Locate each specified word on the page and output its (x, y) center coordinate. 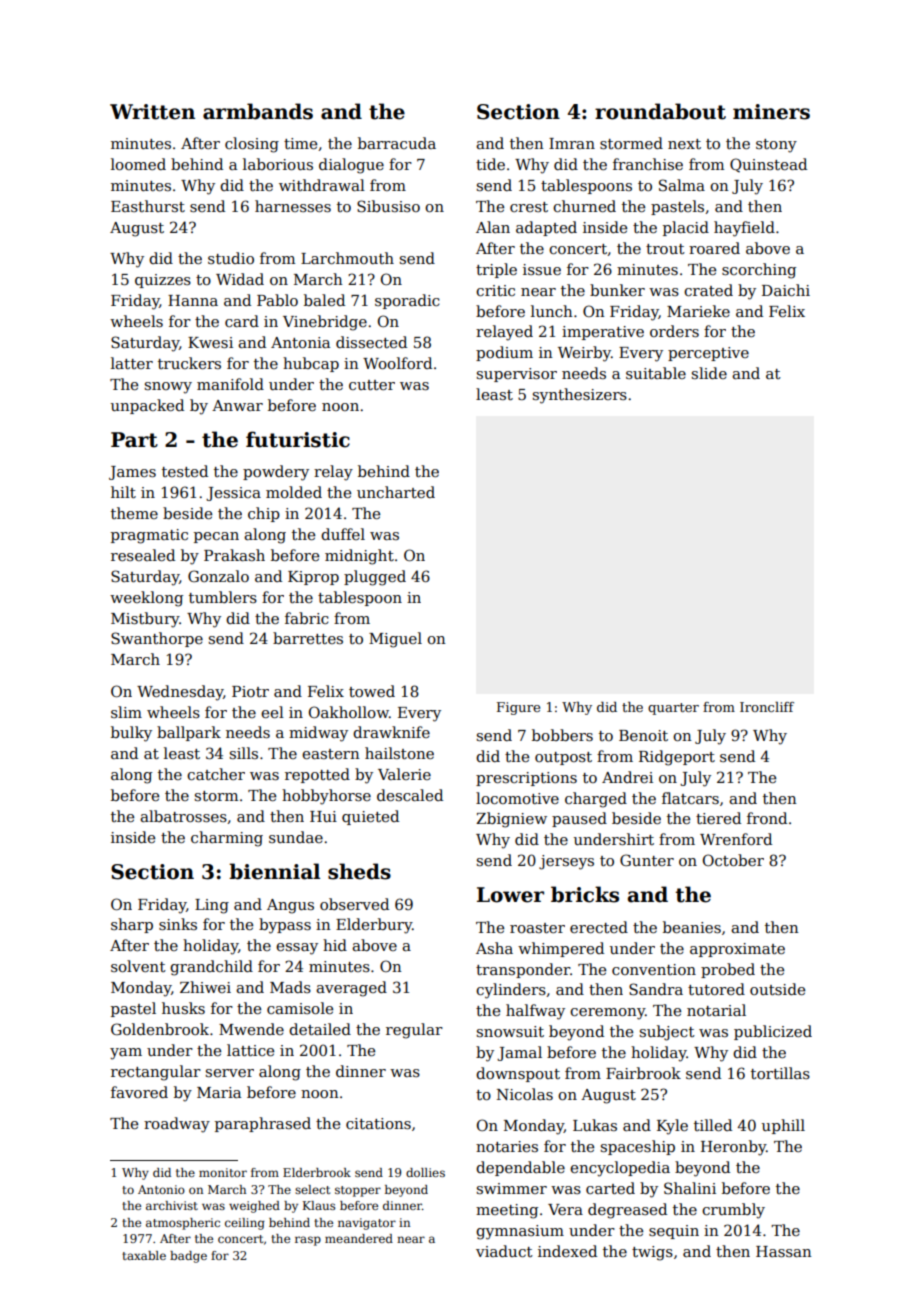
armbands (258, 111)
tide (490, 164)
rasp (308, 1241)
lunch (552, 311)
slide (709, 373)
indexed (567, 1251)
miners (771, 112)
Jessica (233, 494)
